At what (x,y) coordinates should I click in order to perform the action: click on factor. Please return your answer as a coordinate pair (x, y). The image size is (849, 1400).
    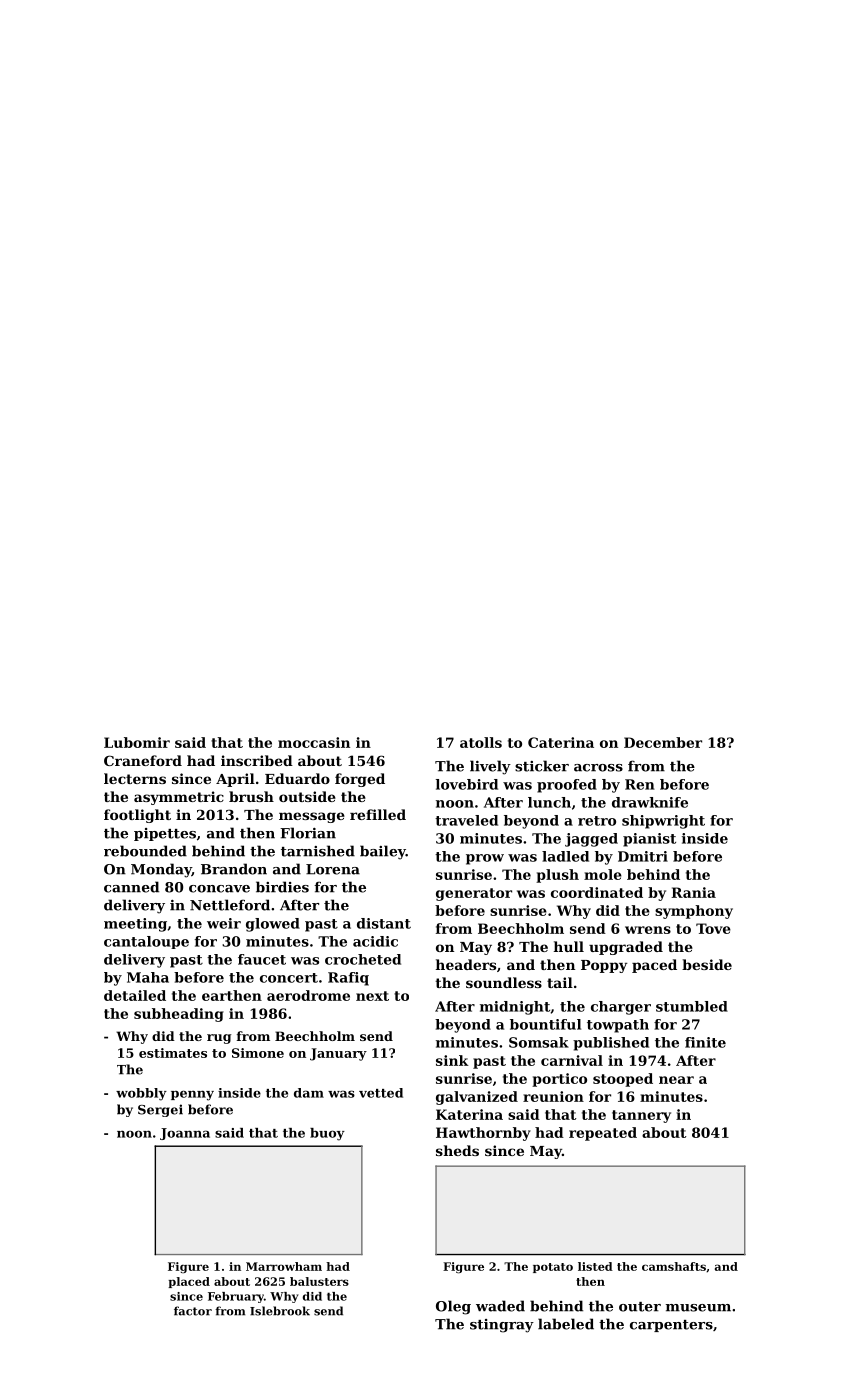
    Looking at the image, I should click on (193, 1311).
